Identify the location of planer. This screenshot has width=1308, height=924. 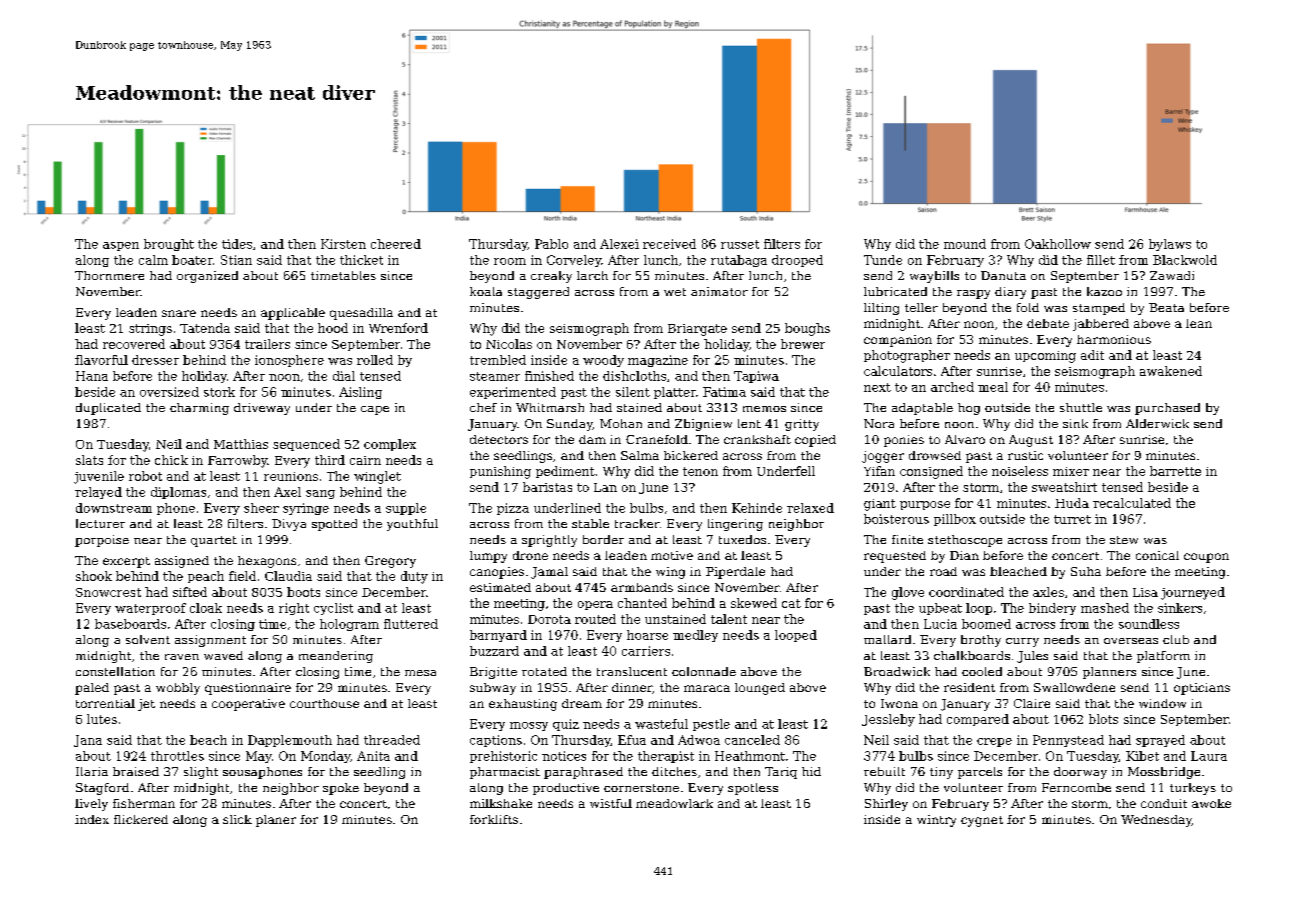
(276, 821).
